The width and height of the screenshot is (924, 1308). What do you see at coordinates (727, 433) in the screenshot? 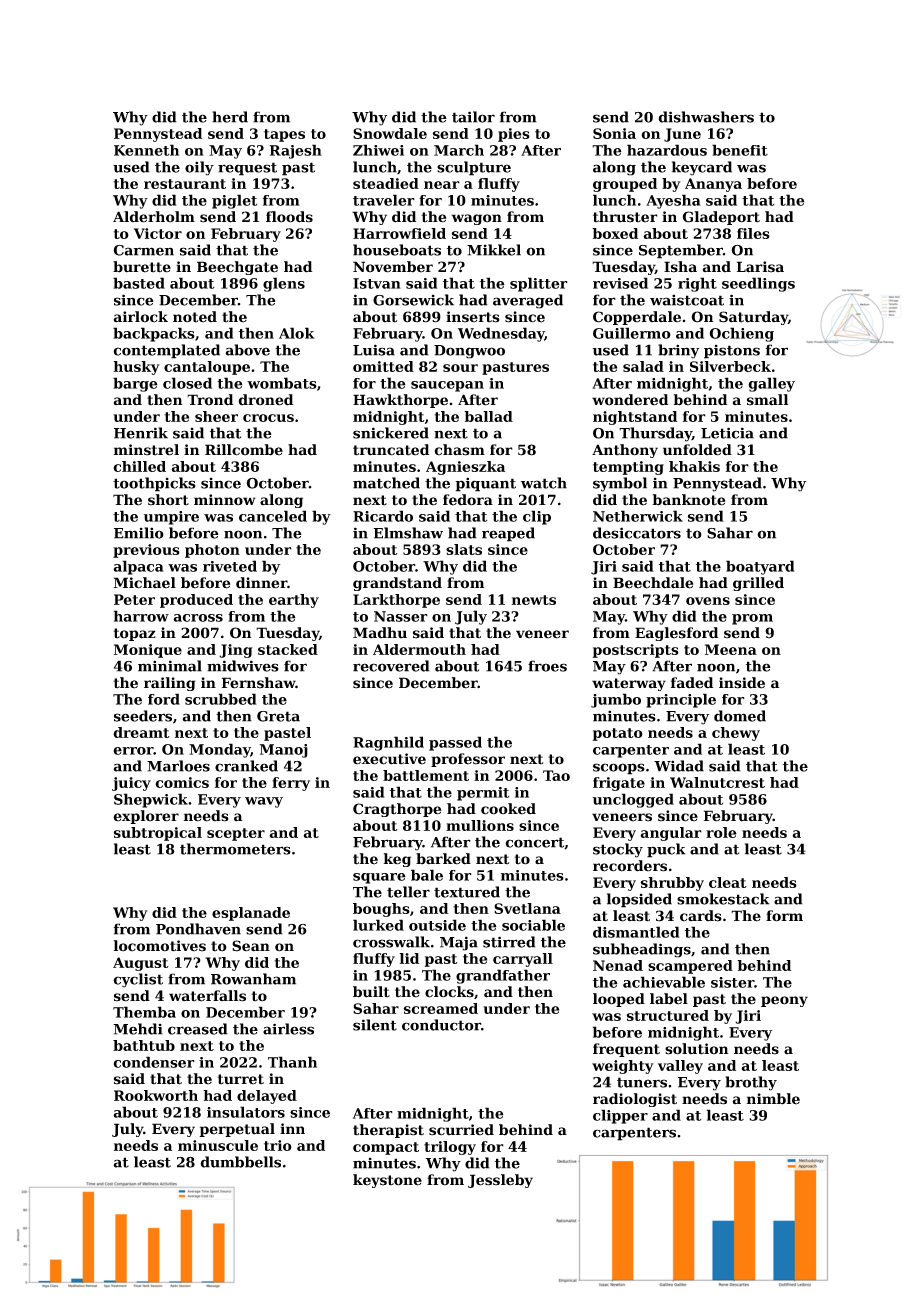
I see `Leticia` at bounding box center [727, 433].
